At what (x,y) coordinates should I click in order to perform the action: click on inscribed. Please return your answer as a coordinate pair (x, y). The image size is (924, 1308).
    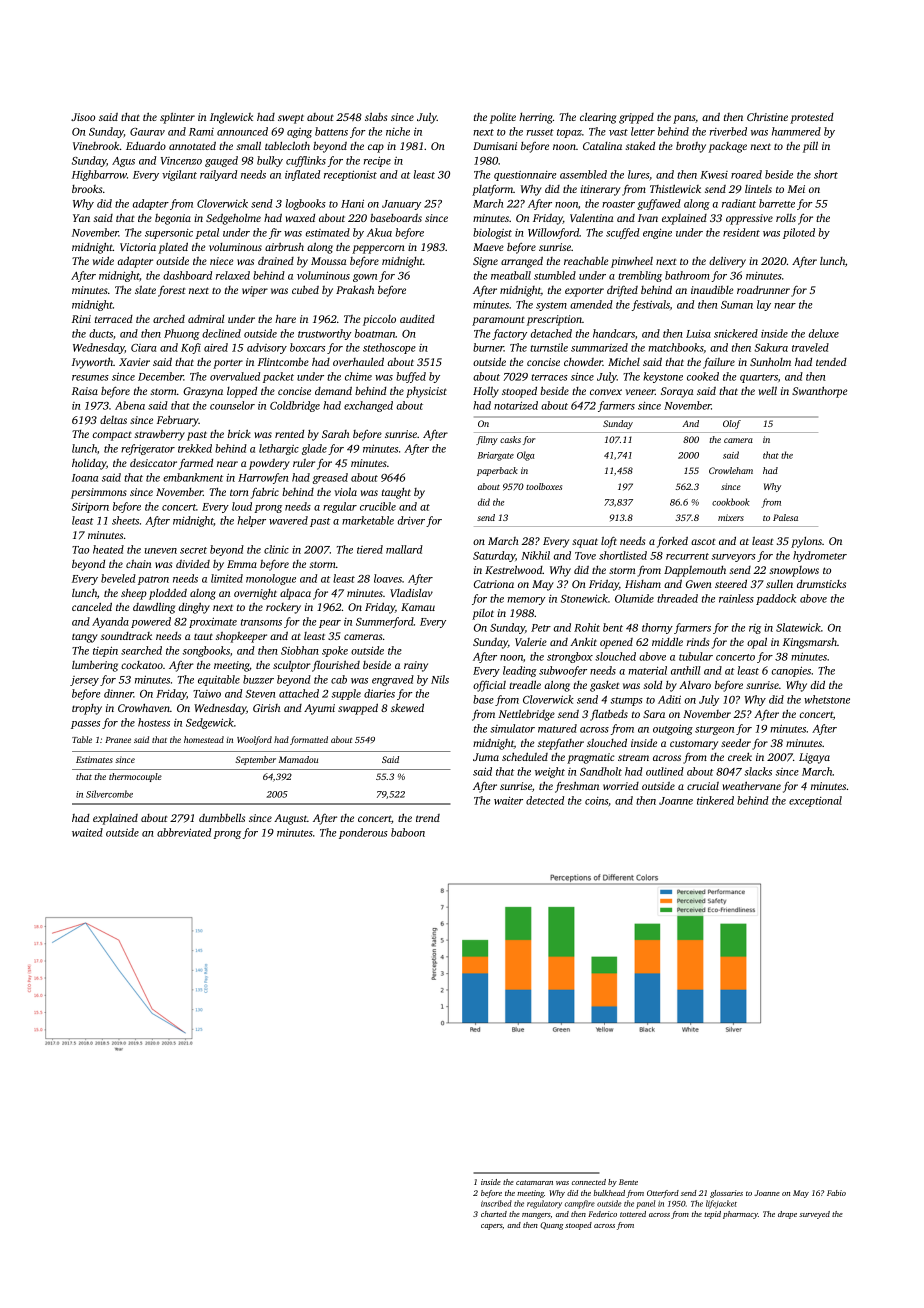
    Looking at the image, I should click on (496, 1203).
